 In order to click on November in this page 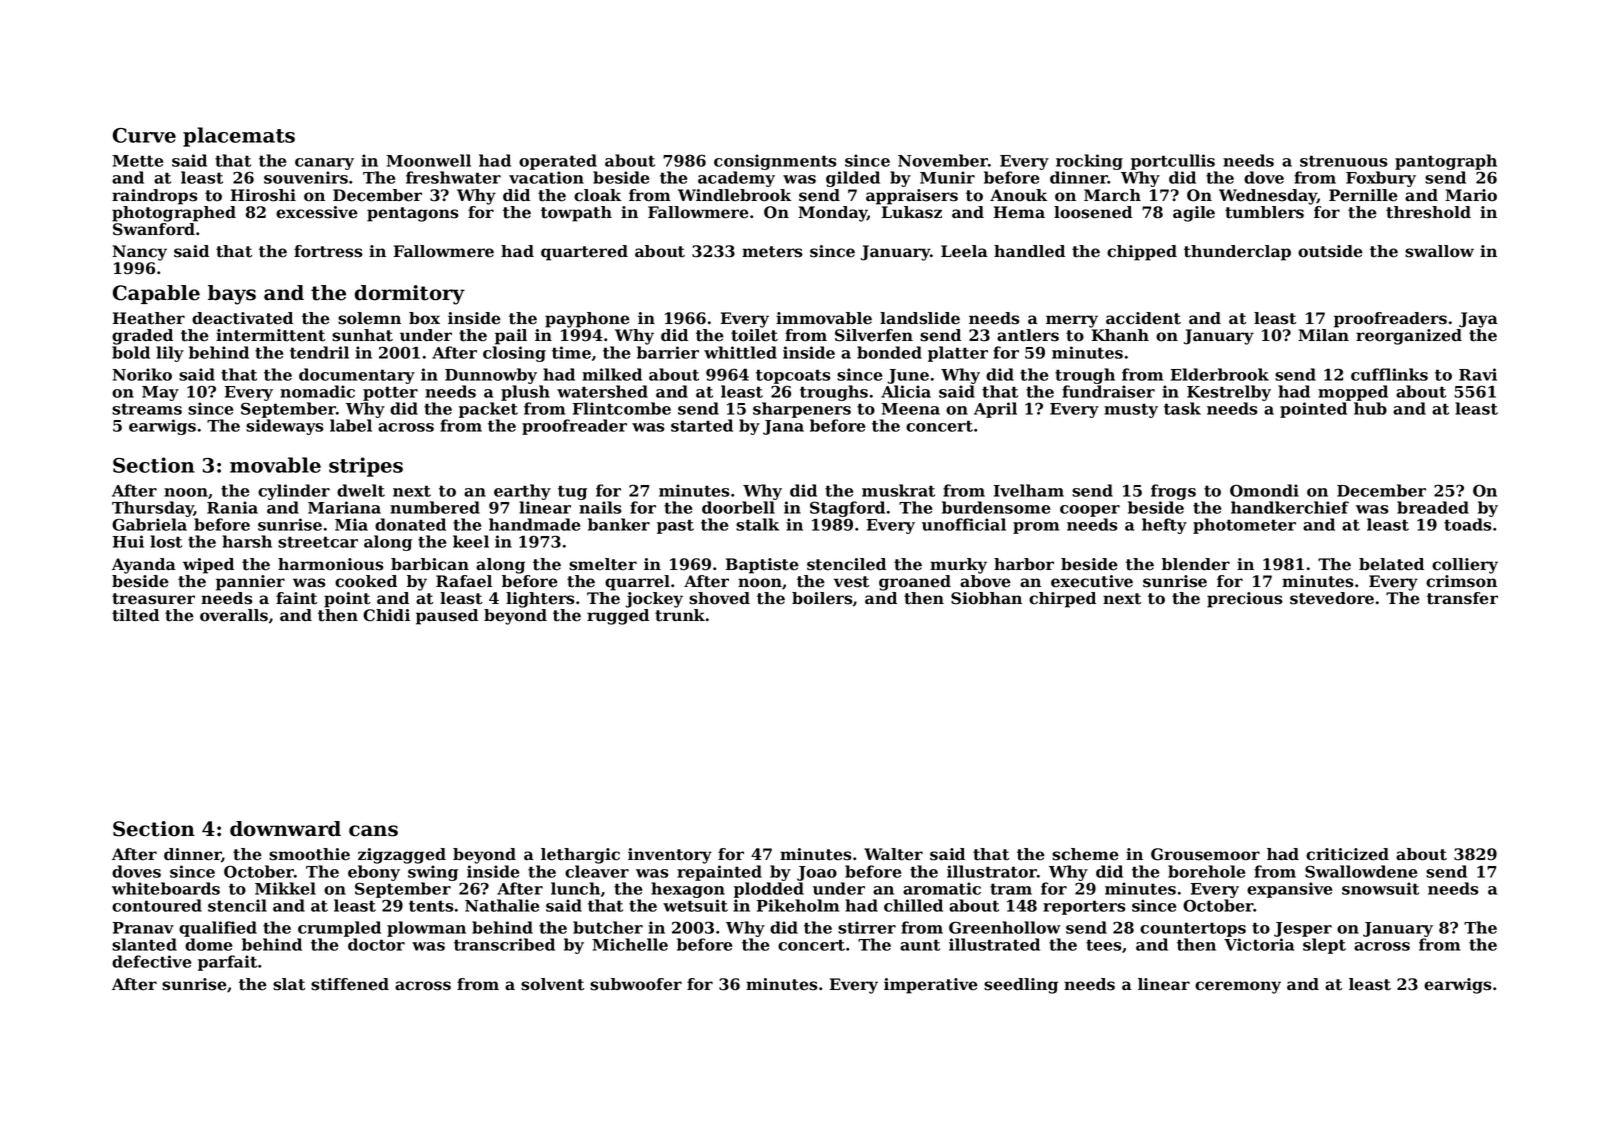, I will do `click(943, 160)`.
